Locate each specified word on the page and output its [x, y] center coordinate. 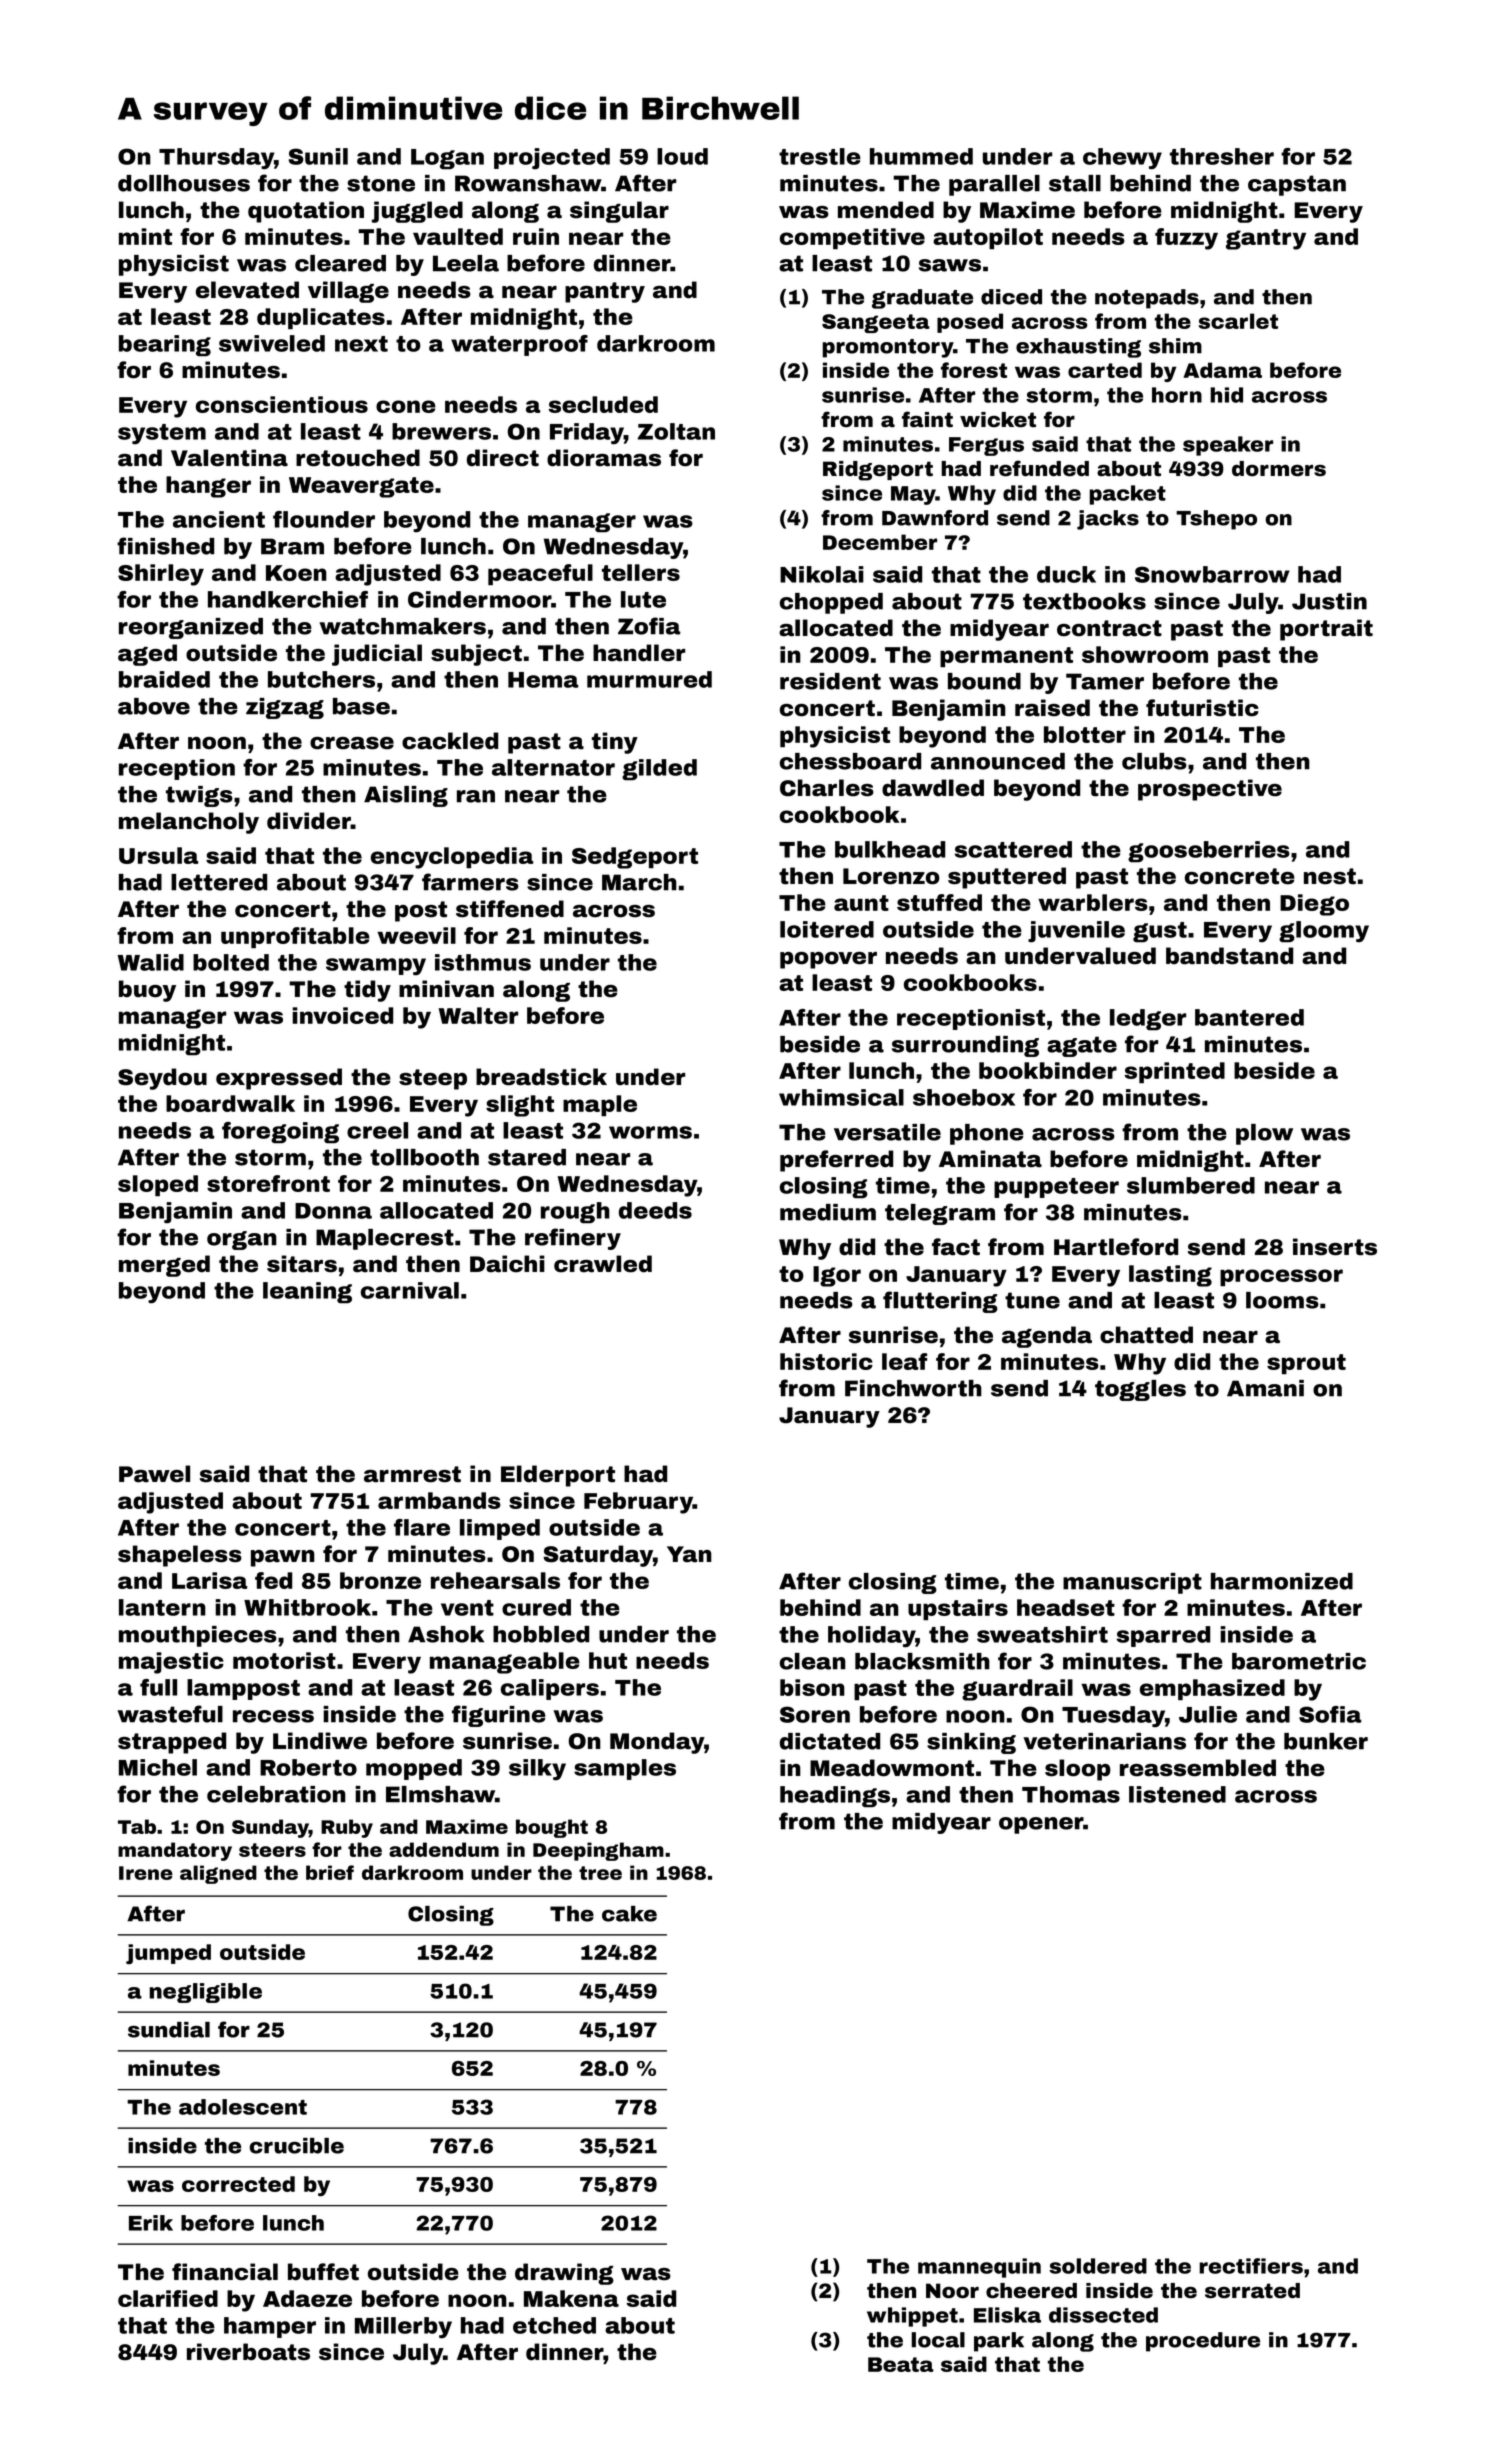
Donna [333, 1211]
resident [830, 681]
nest [1330, 876]
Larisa [210, 1580]
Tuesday [1113, 1716]
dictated [830, 1741]
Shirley [161, 575]
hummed [921, 156]
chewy [1122, 159]
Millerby [403, 2328]
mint [145, 236]
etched [554, 2325]
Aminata [990, 1159]
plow [1264, 1134]
